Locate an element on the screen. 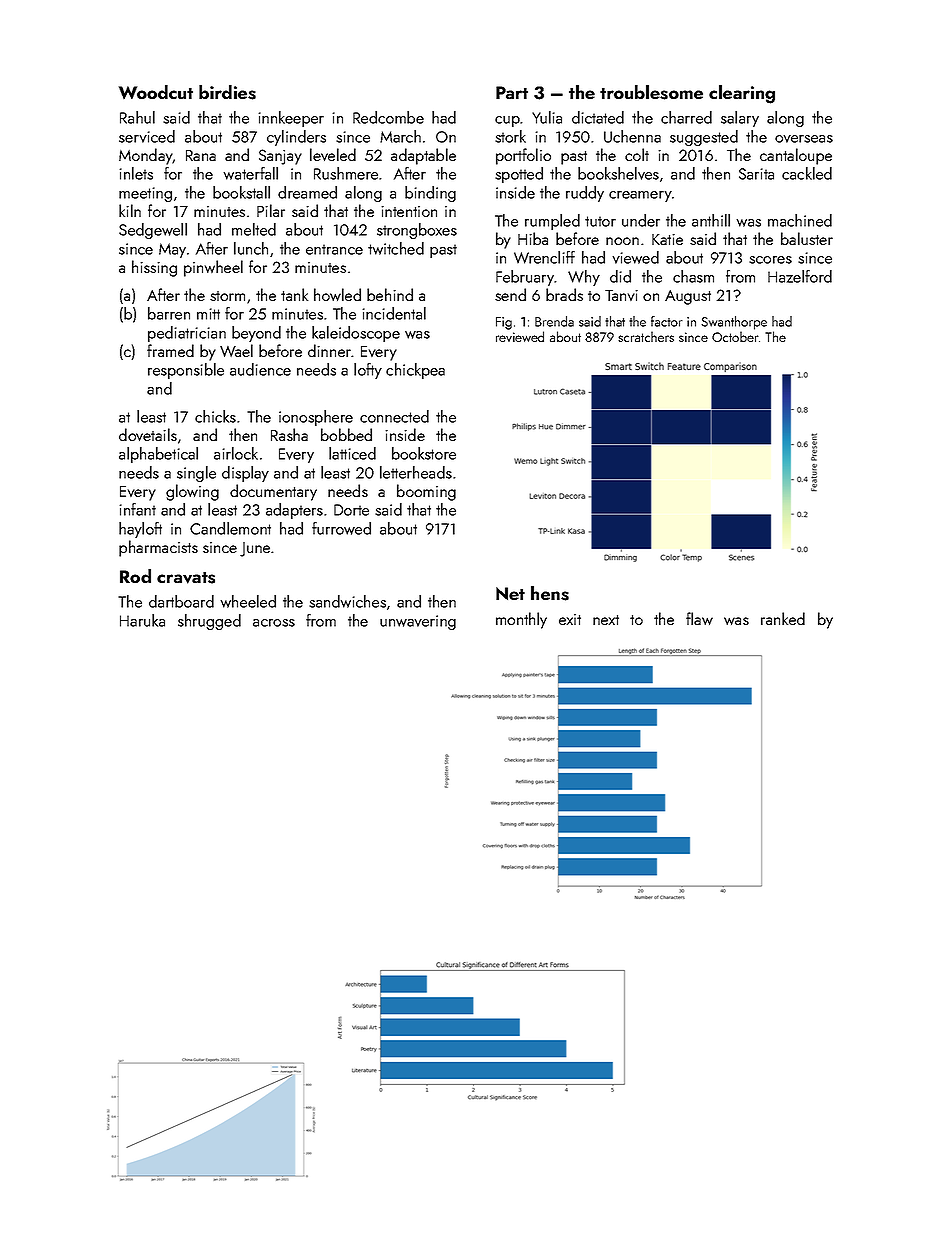 The height and width of the screenshot is (1233, 952). portfolio is located at coordinates (523, 156).
